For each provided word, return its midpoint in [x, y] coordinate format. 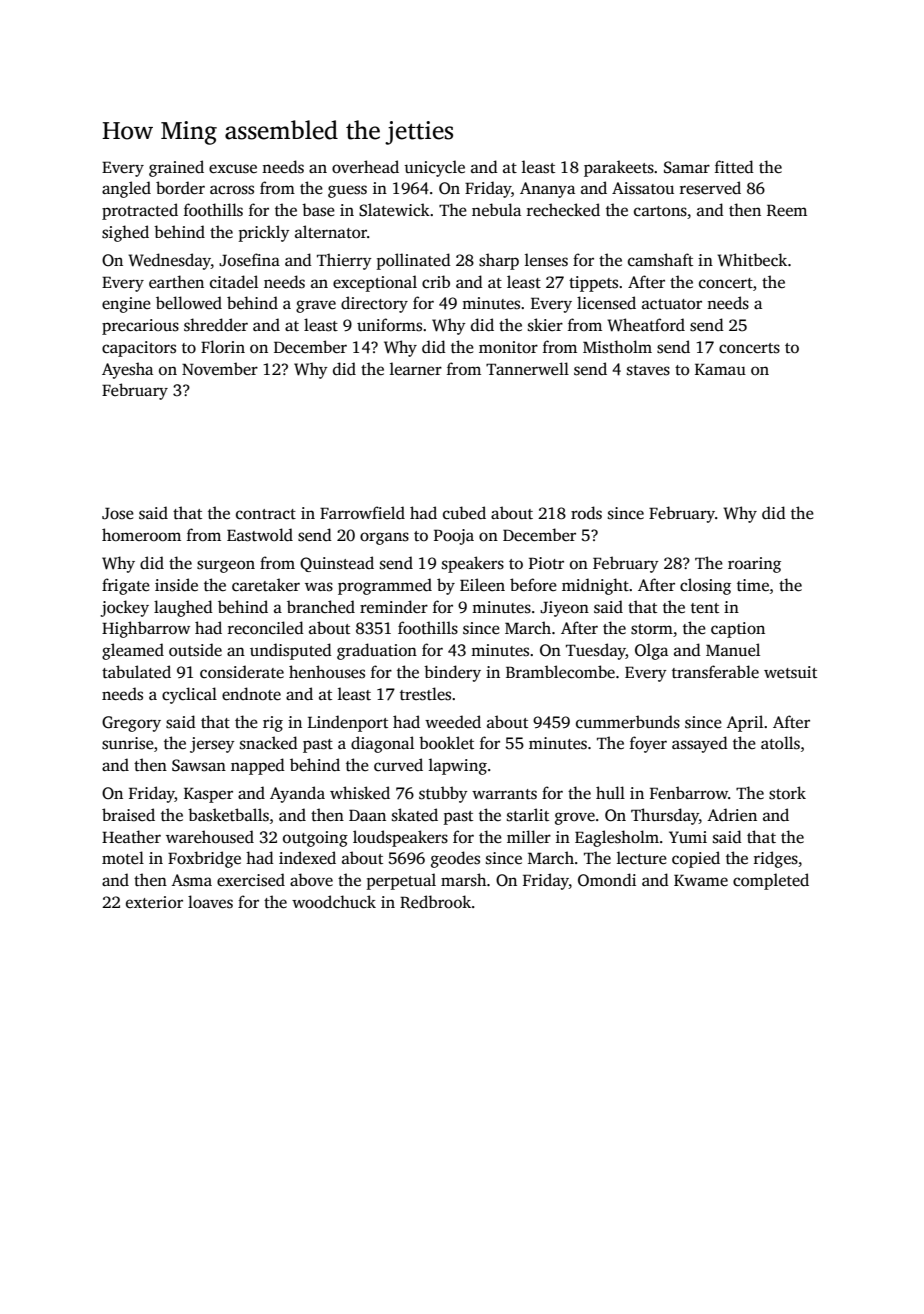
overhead [365, 167]
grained [176, 168]
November [220, 369]
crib [436, 282]
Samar [687, 167]
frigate [126, 586]
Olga [651, 651]
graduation [377, 651]
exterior [154, 902]
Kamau [720, 369]
